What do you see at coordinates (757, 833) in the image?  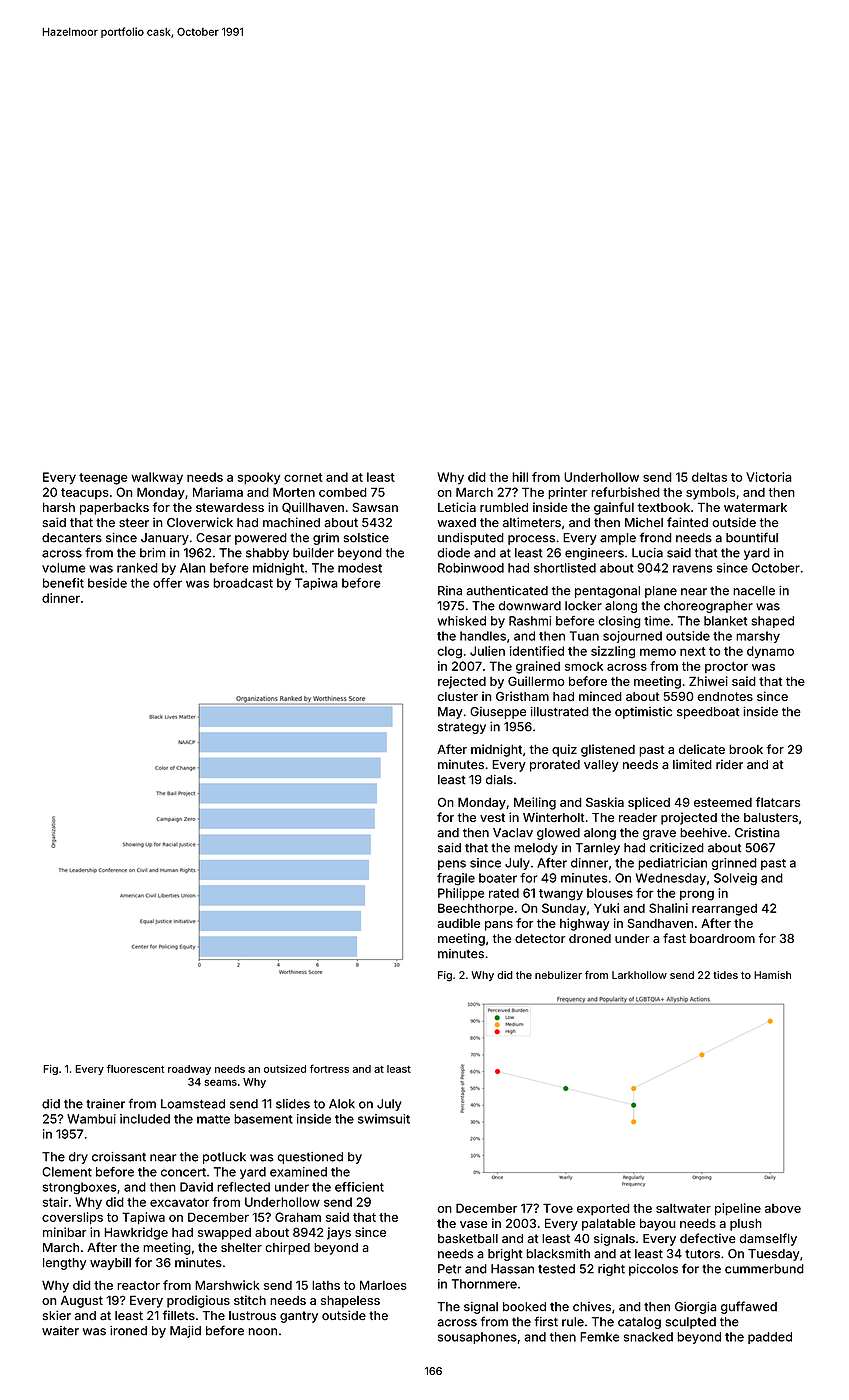 I see `Cristina` at bounding box center [757, 833].
